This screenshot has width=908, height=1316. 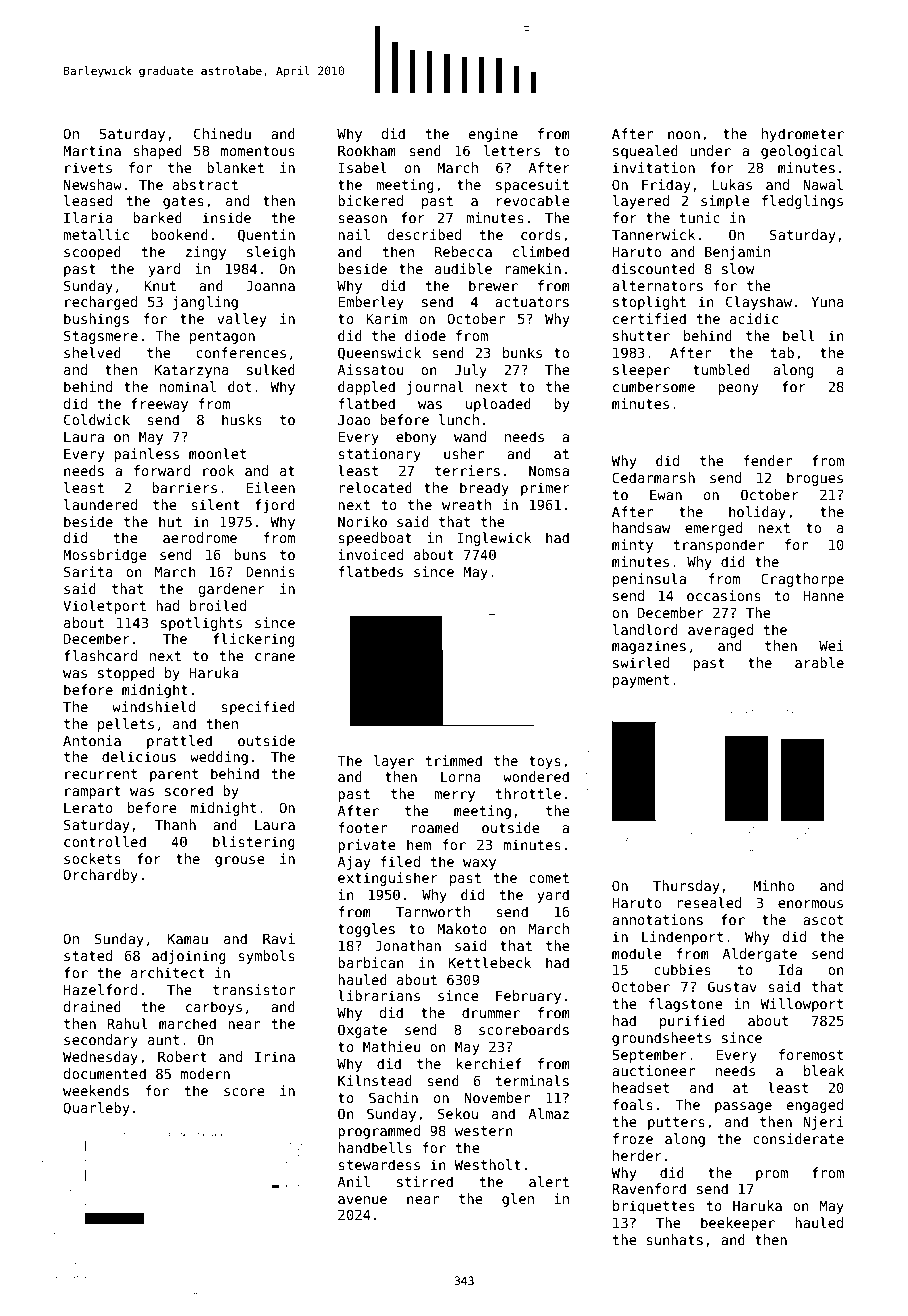 What do you see at coordinates (370, 554) in the screenshot?
I see `invoiced` at bounding box center [370, 554].
